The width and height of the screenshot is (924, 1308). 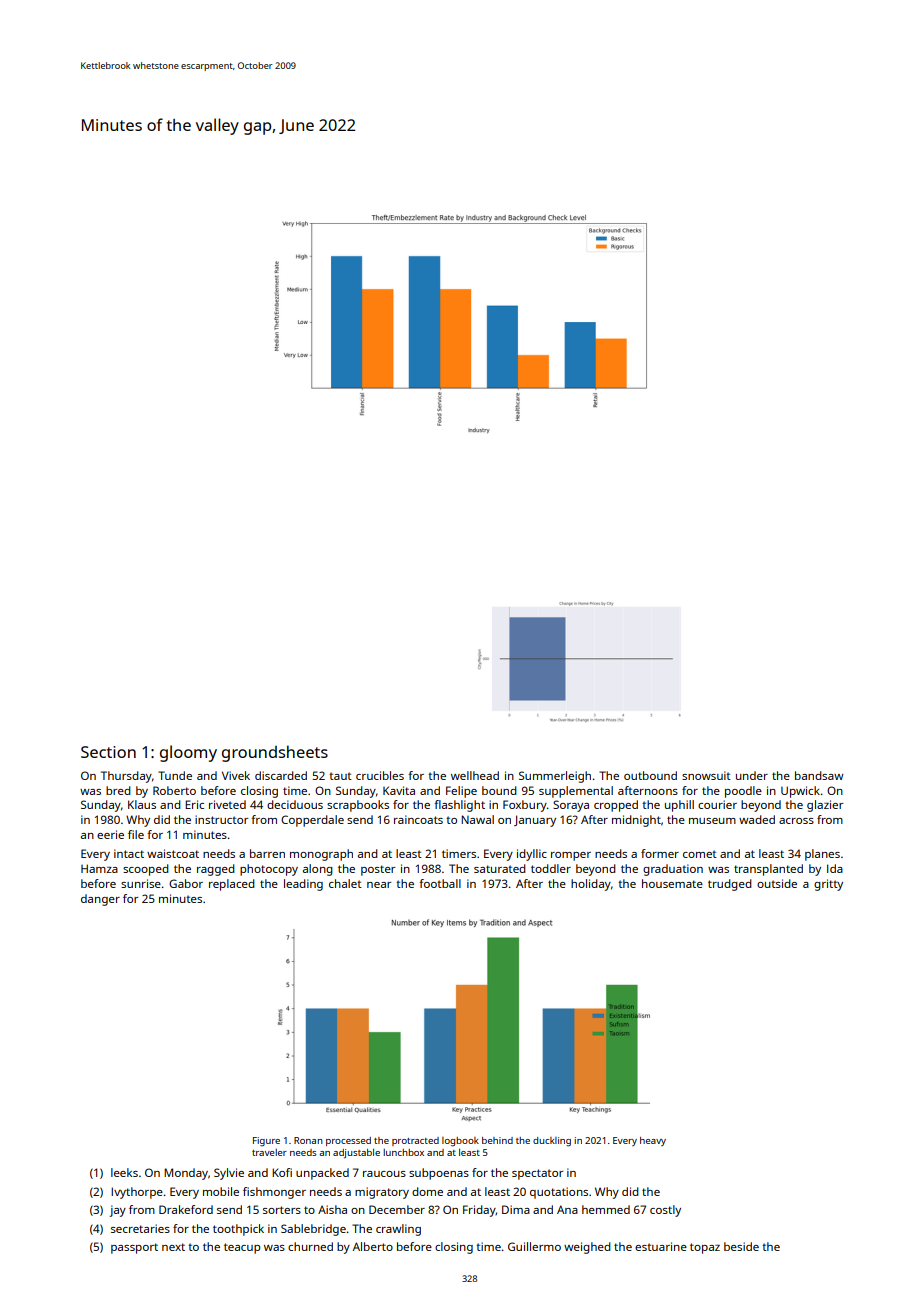 I want to click on heavy, so click(x=653, y=1141).
